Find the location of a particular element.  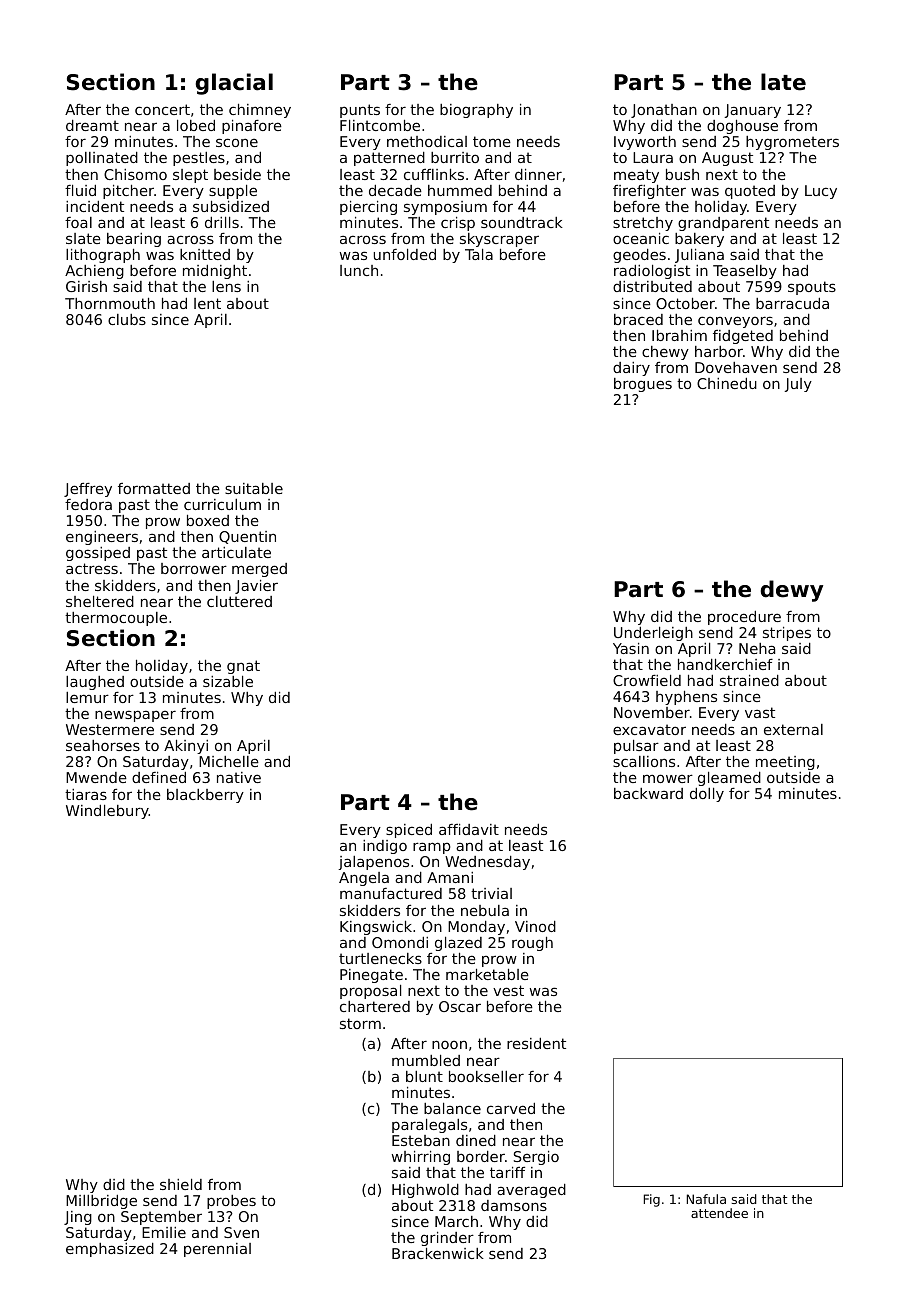

brogues is located at coordinates (643, 385).
